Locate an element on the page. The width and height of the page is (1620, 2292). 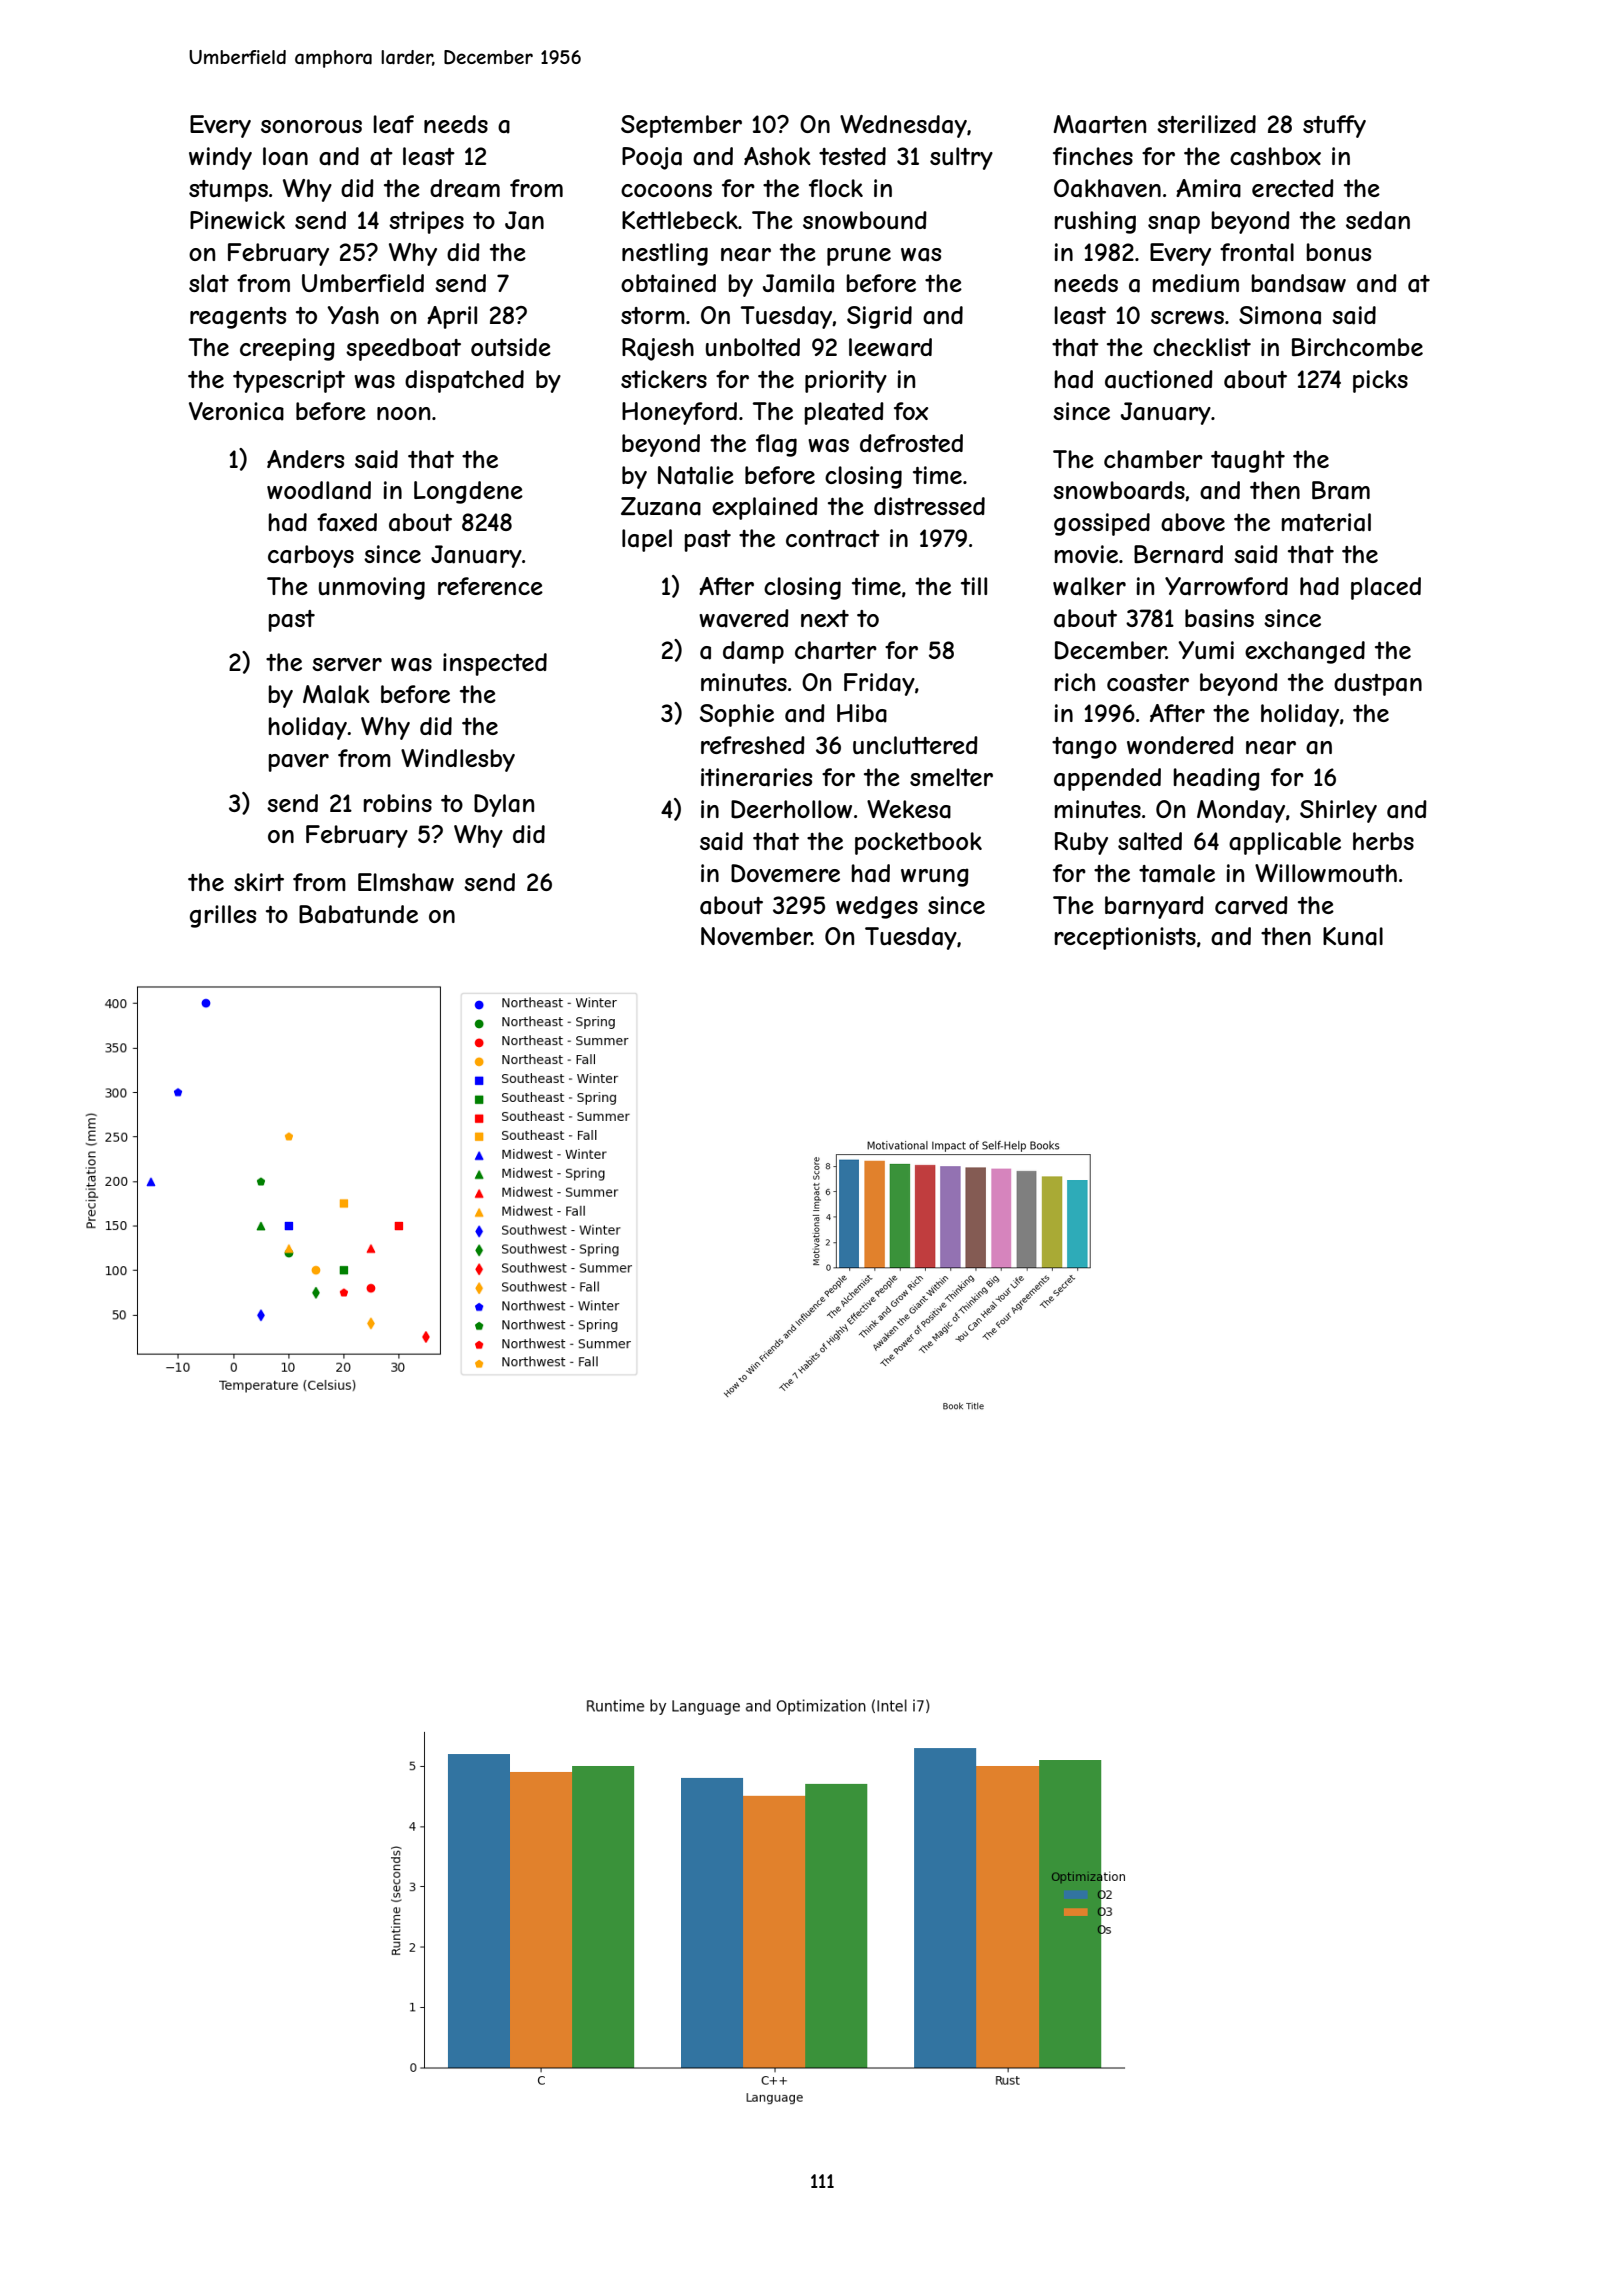
damp is located at coordinates (753, 652).
